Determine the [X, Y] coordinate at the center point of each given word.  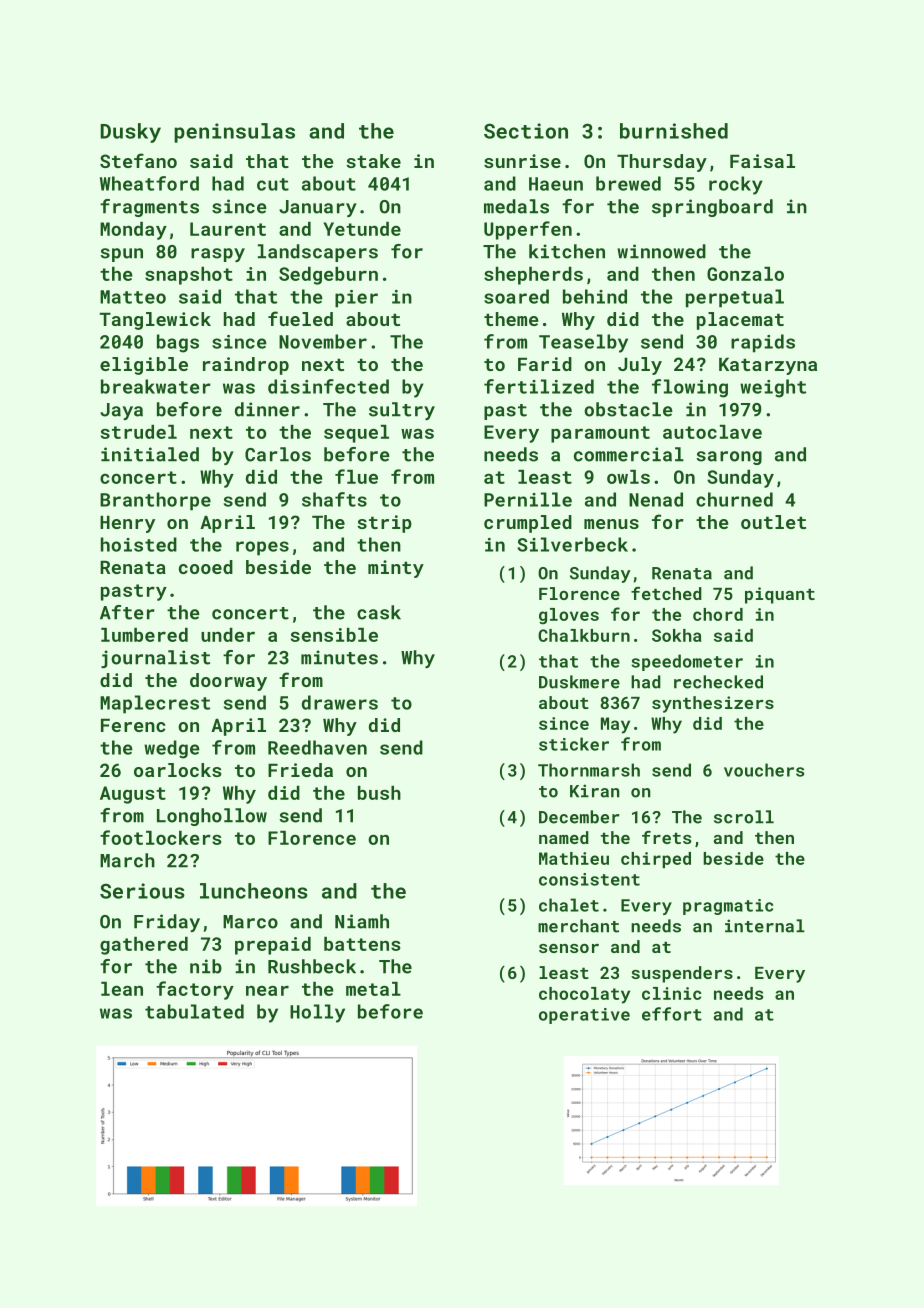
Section [526, 131]
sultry [402, 411]
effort [672, 1014]
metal [373, 989]
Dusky [131, 133]
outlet [773, 522]
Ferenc [133, 725]
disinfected [328, 386]
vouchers [764, 770]
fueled [300, 318]
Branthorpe [155, 501]
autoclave [712, 432]
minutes [339, 657]
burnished [674, 131]
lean [122, 989]
